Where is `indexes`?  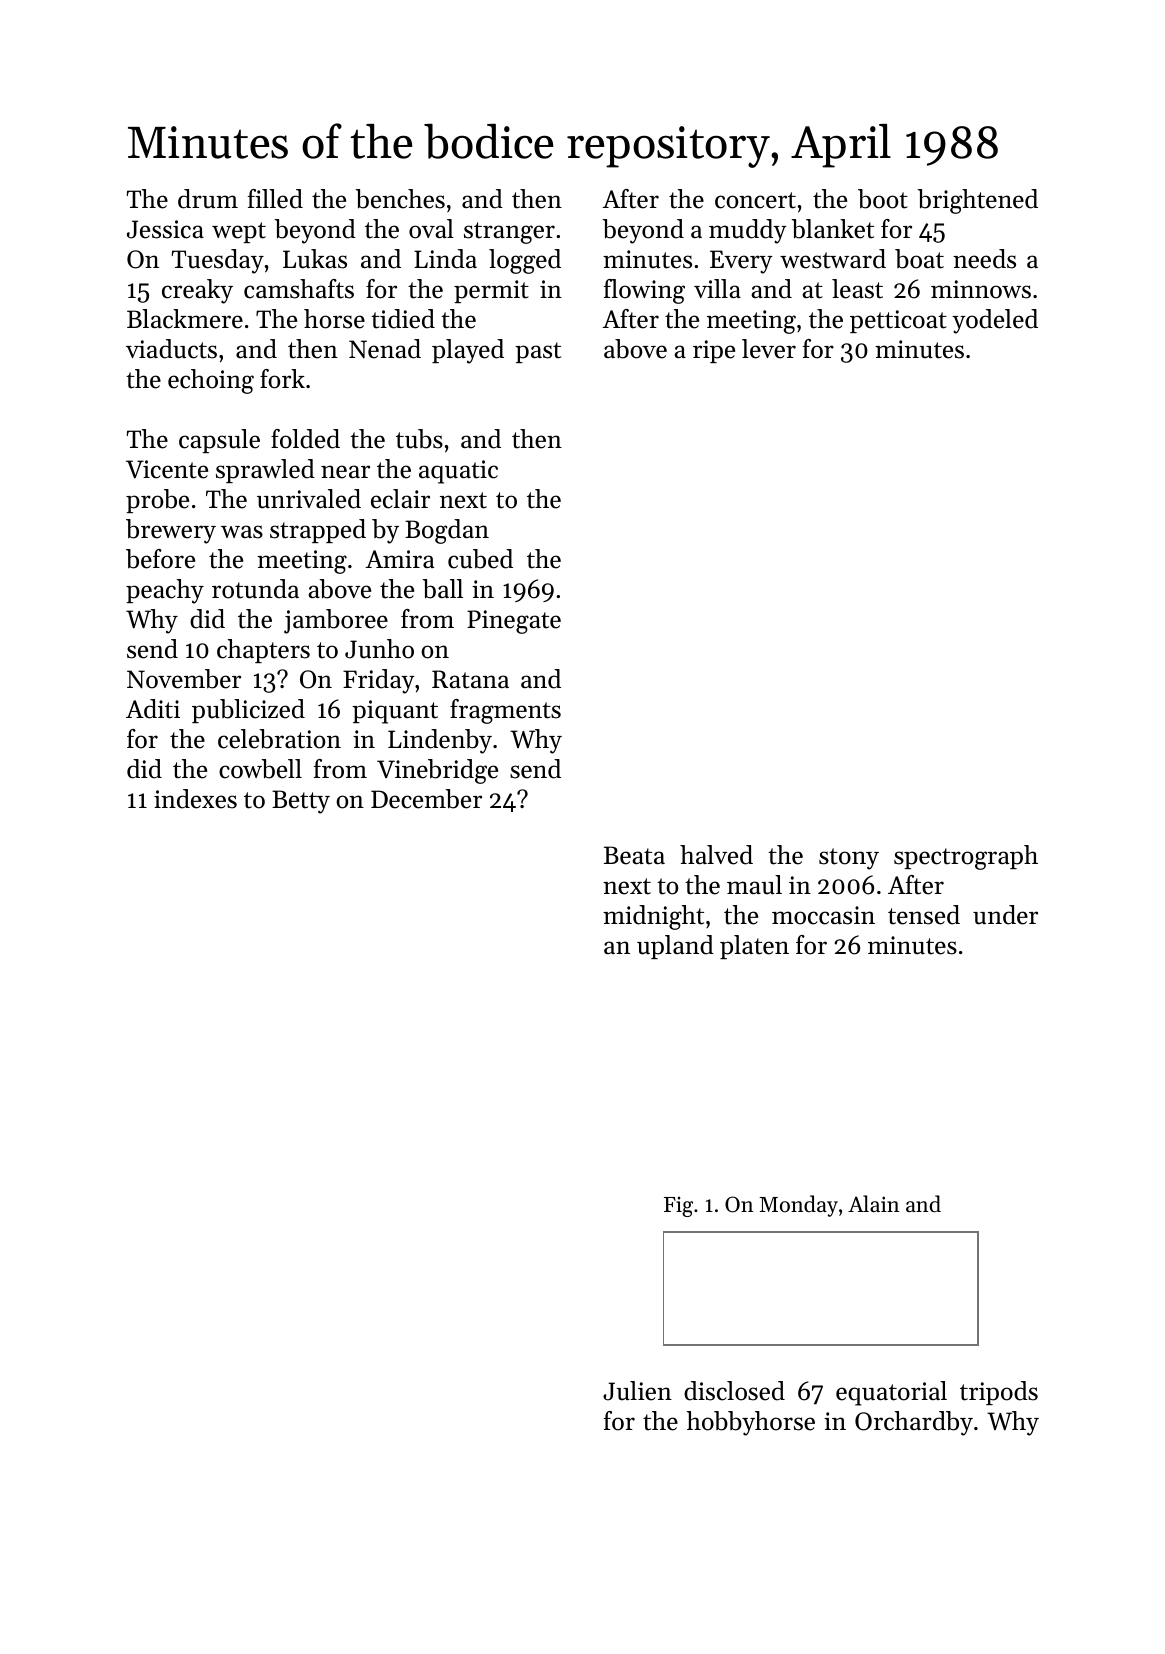
indexes is located at coordinates (195, 799).
